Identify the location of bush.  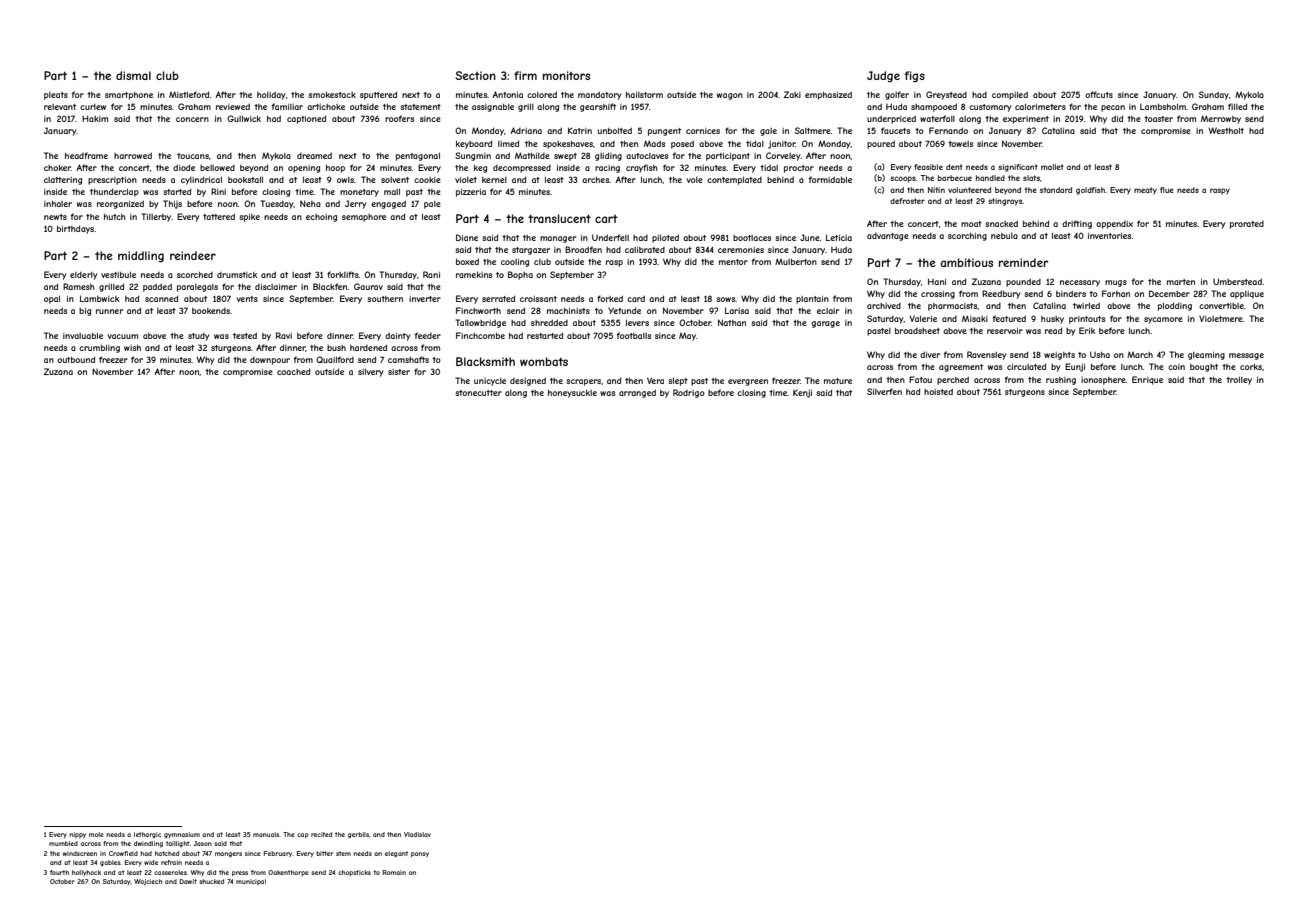
(336, 348).
